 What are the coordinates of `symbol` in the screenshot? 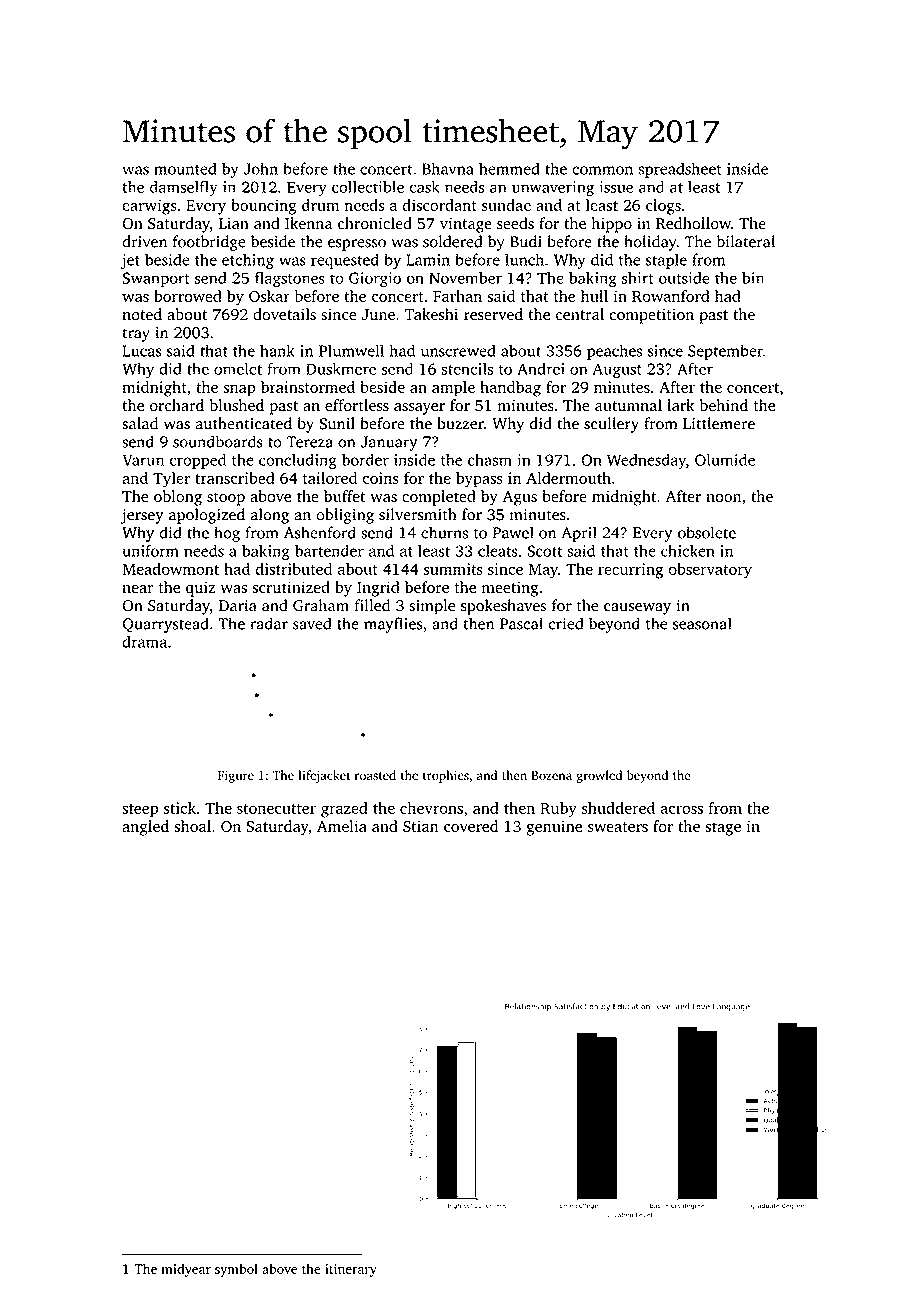 It's located at (236, 1270).
